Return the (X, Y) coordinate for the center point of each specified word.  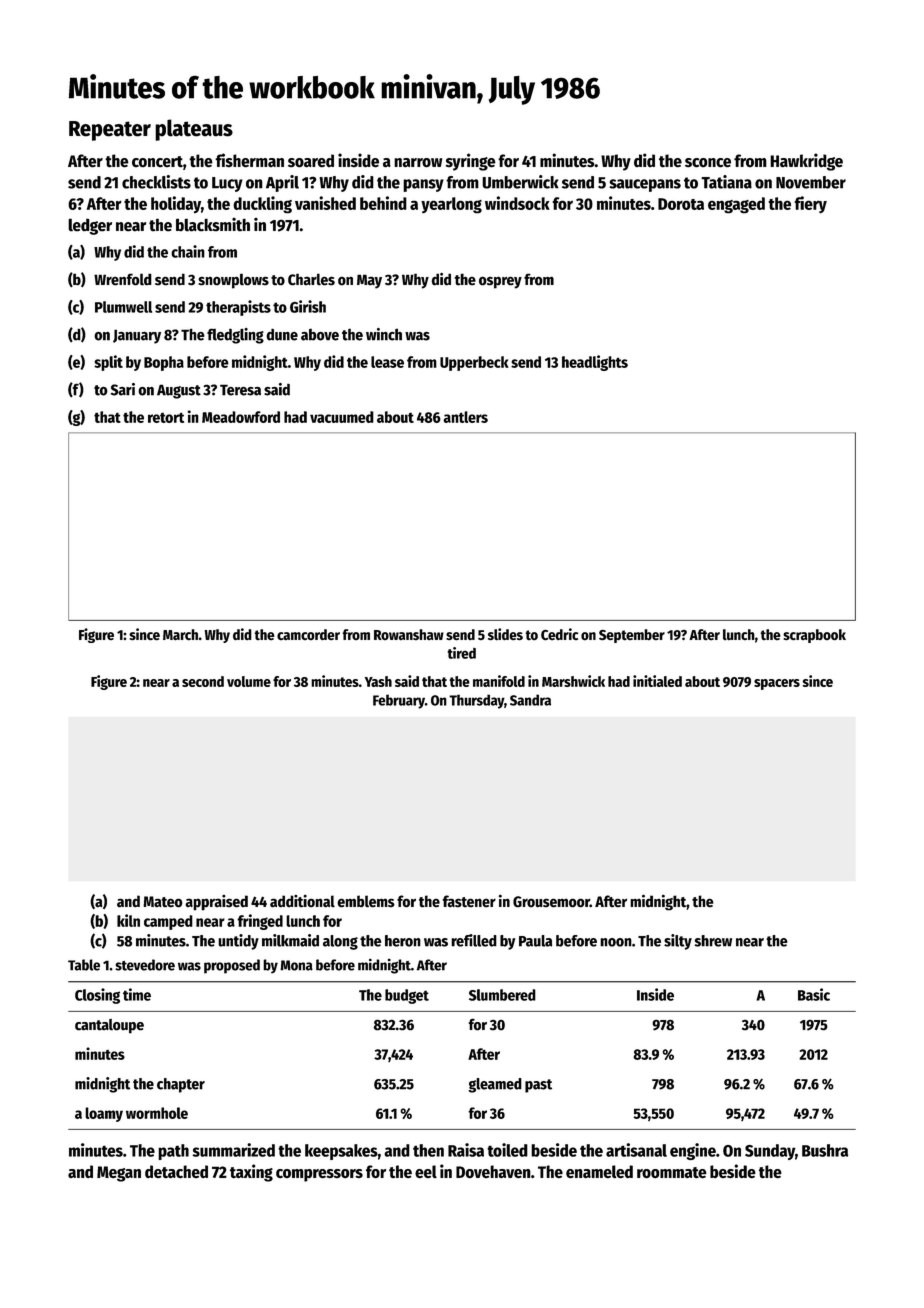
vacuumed (342, 417)
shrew (713, 941)
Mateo (162, 902)
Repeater (110, 131)
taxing (251, 1173)
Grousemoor (551, 902)
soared (311, 161)
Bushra (825, 1150)
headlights (595, 363)
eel (426, 1172)
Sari (123, 389)
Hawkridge (806, 162)
